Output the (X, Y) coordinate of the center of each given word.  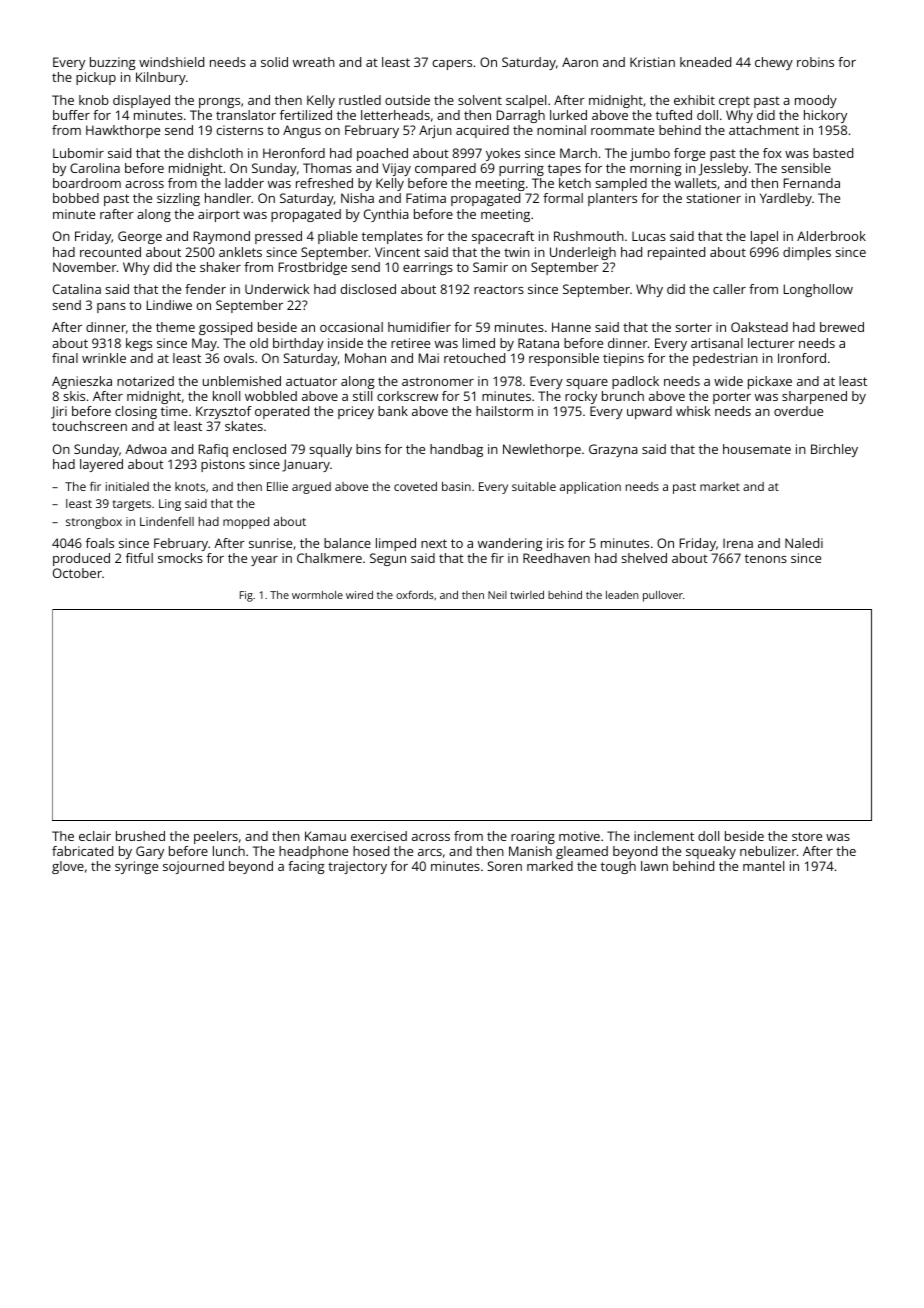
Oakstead (759, 327)
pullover (663, 596)
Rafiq (213, 450)
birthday (298, 344)
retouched (474, 358)
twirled (527, 595)
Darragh (521, 116)
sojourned (193, 867)
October (77, 573)
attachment (764, 130)
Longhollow (818, 290)
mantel (763, 866)
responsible (564, 359)
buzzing (112, 63)
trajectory (357, 867)
